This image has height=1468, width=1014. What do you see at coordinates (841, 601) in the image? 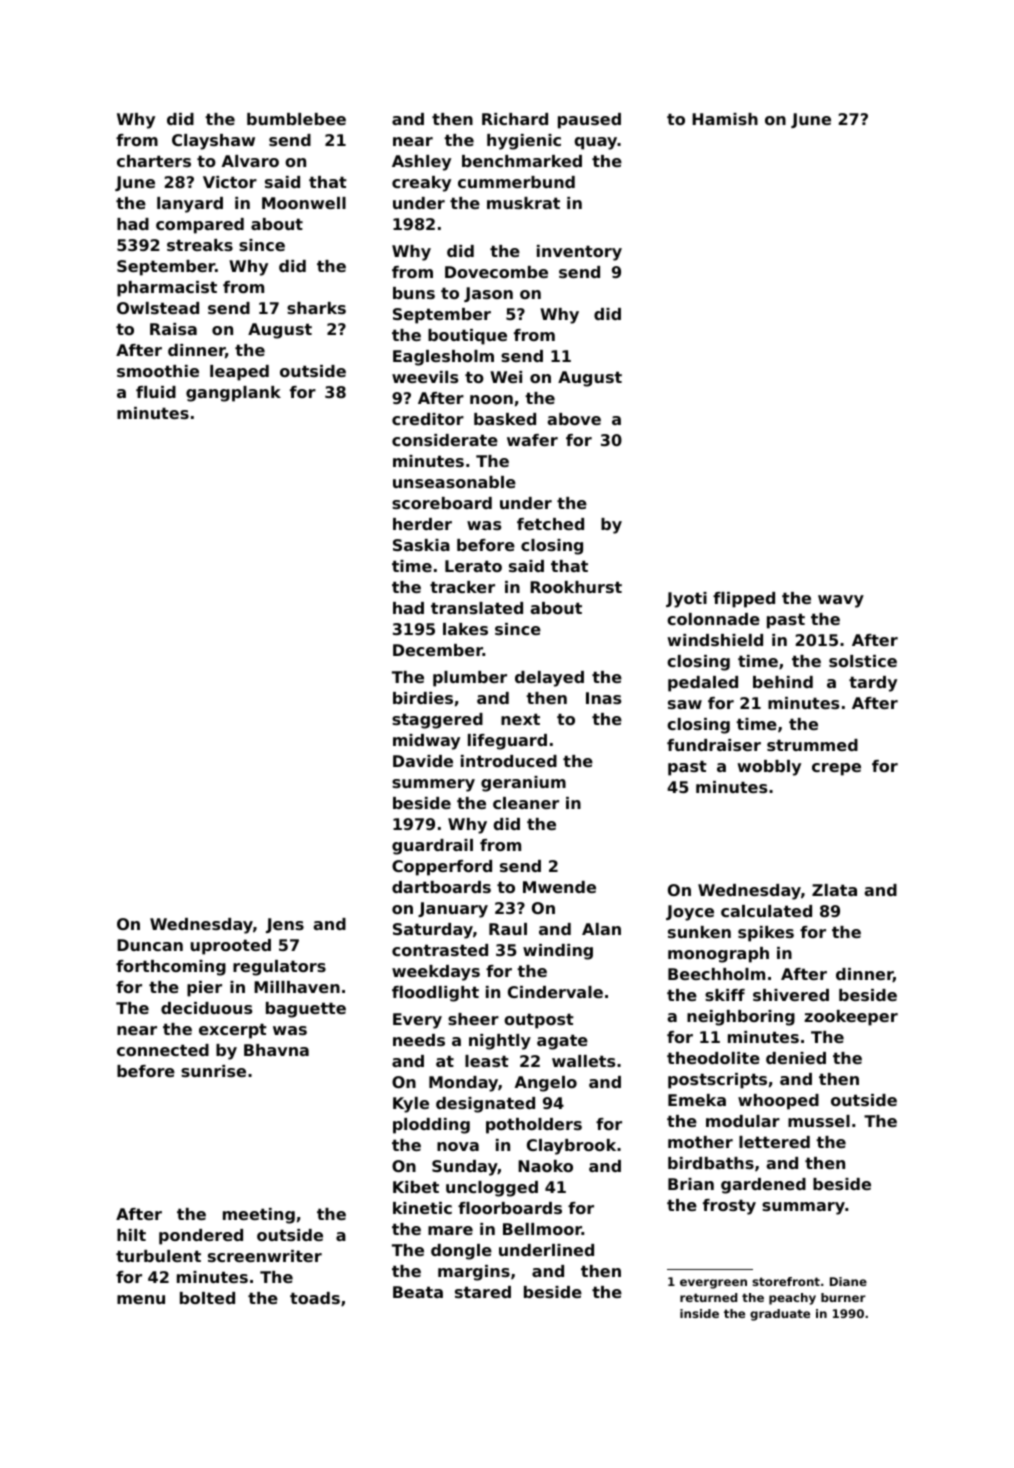
I see `wavy` at bounding box center [841, 601].
